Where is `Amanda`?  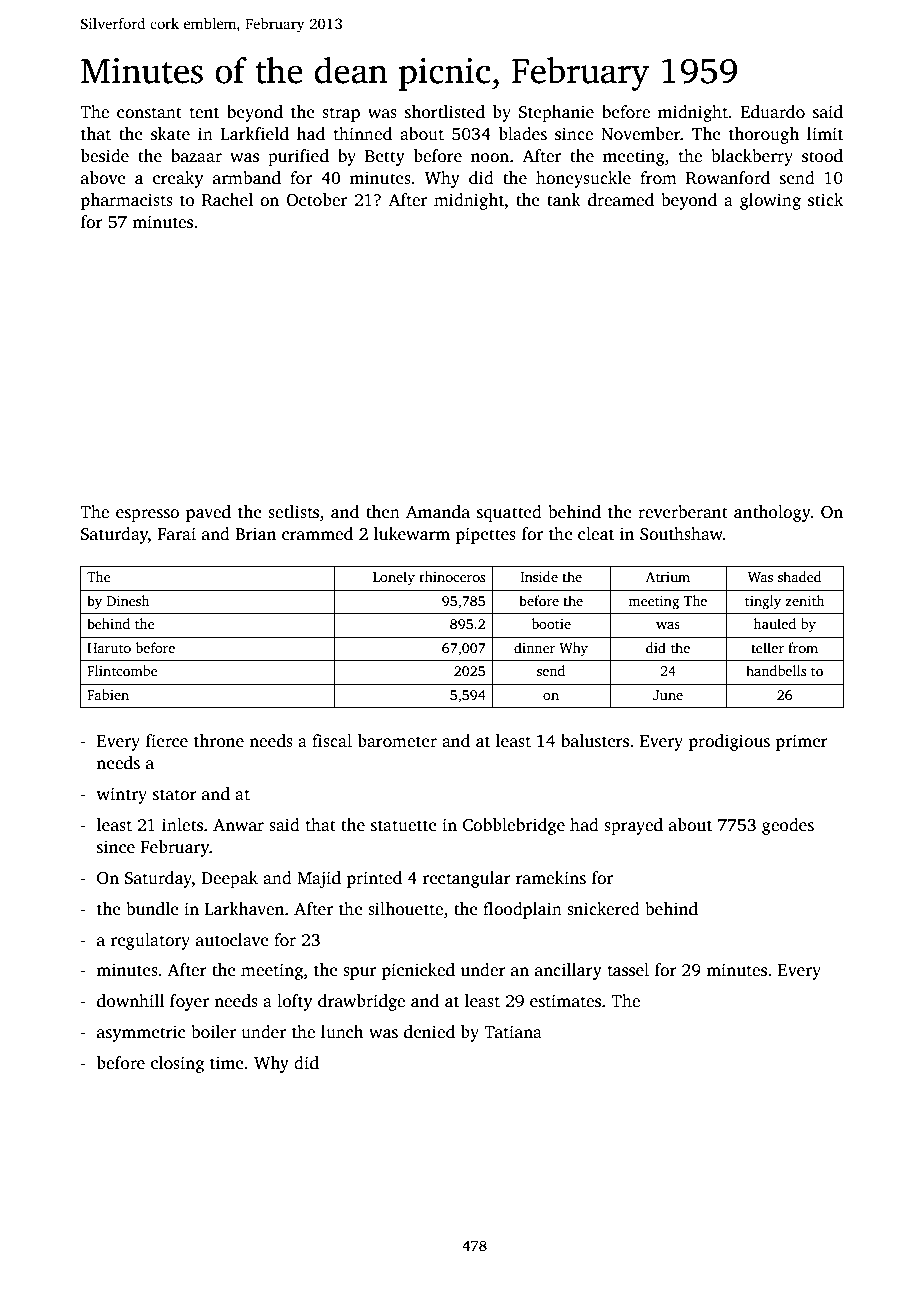
Amanda is located at coordinates (438, 511).
